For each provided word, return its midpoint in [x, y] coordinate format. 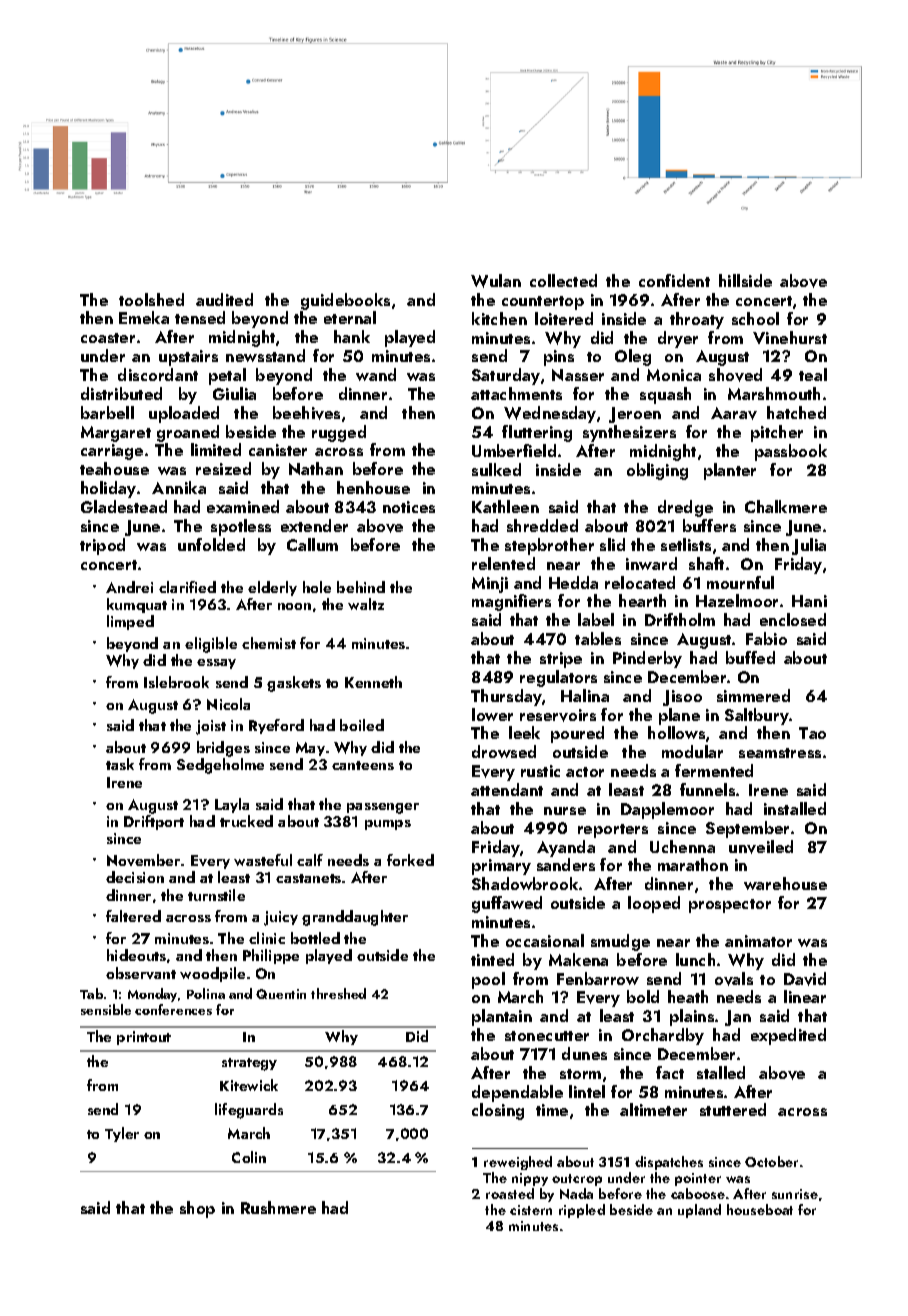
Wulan [496, 281]
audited [224, 299]
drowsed [504, 751]
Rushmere [278, 1207]
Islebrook [176, 682]
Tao [812, 733]
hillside [745, 280]
